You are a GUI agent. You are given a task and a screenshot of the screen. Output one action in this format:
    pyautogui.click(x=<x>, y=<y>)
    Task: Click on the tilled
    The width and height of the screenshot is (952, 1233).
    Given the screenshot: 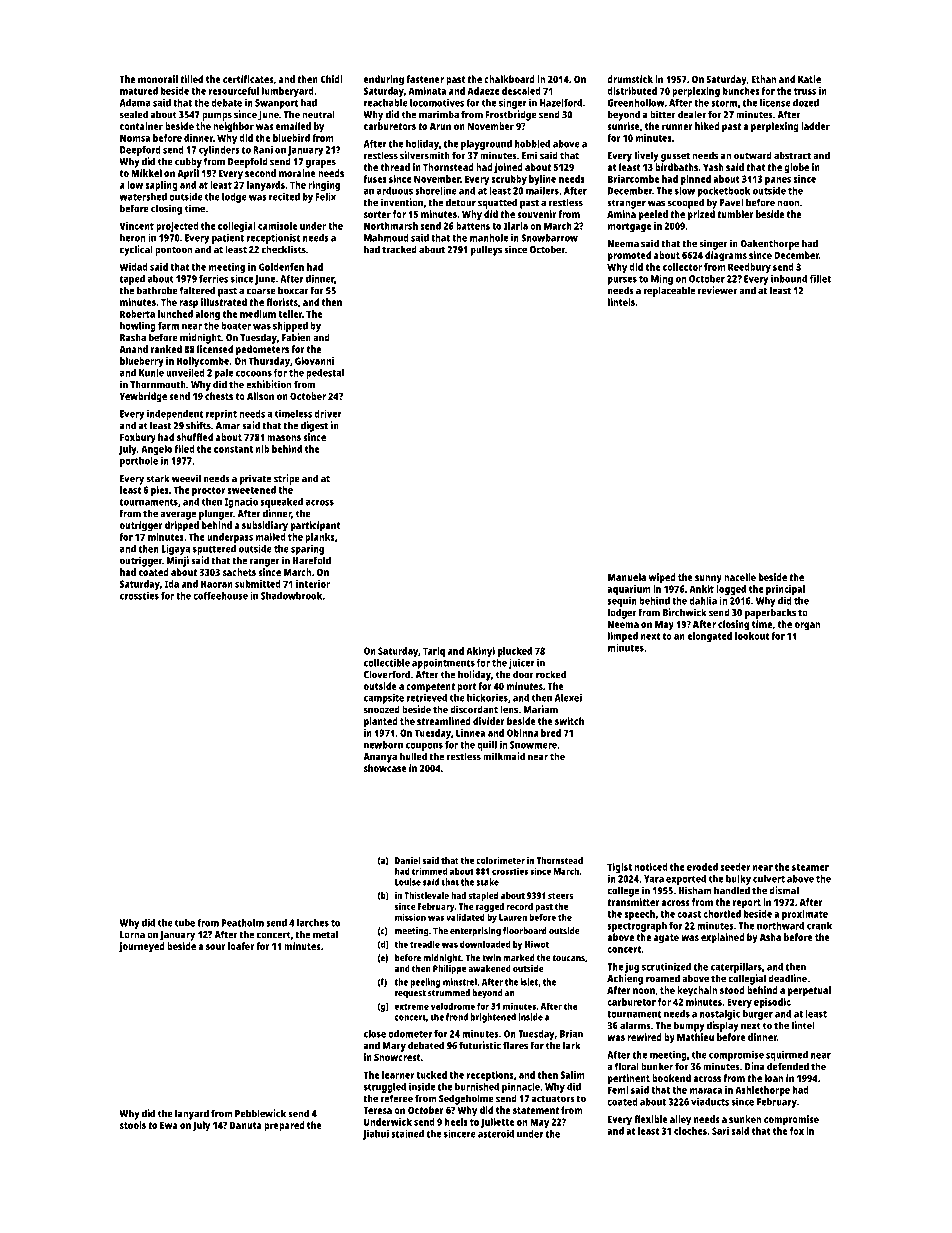 What is the action you would take?
    pyautogui.click(x=191, y=79)
